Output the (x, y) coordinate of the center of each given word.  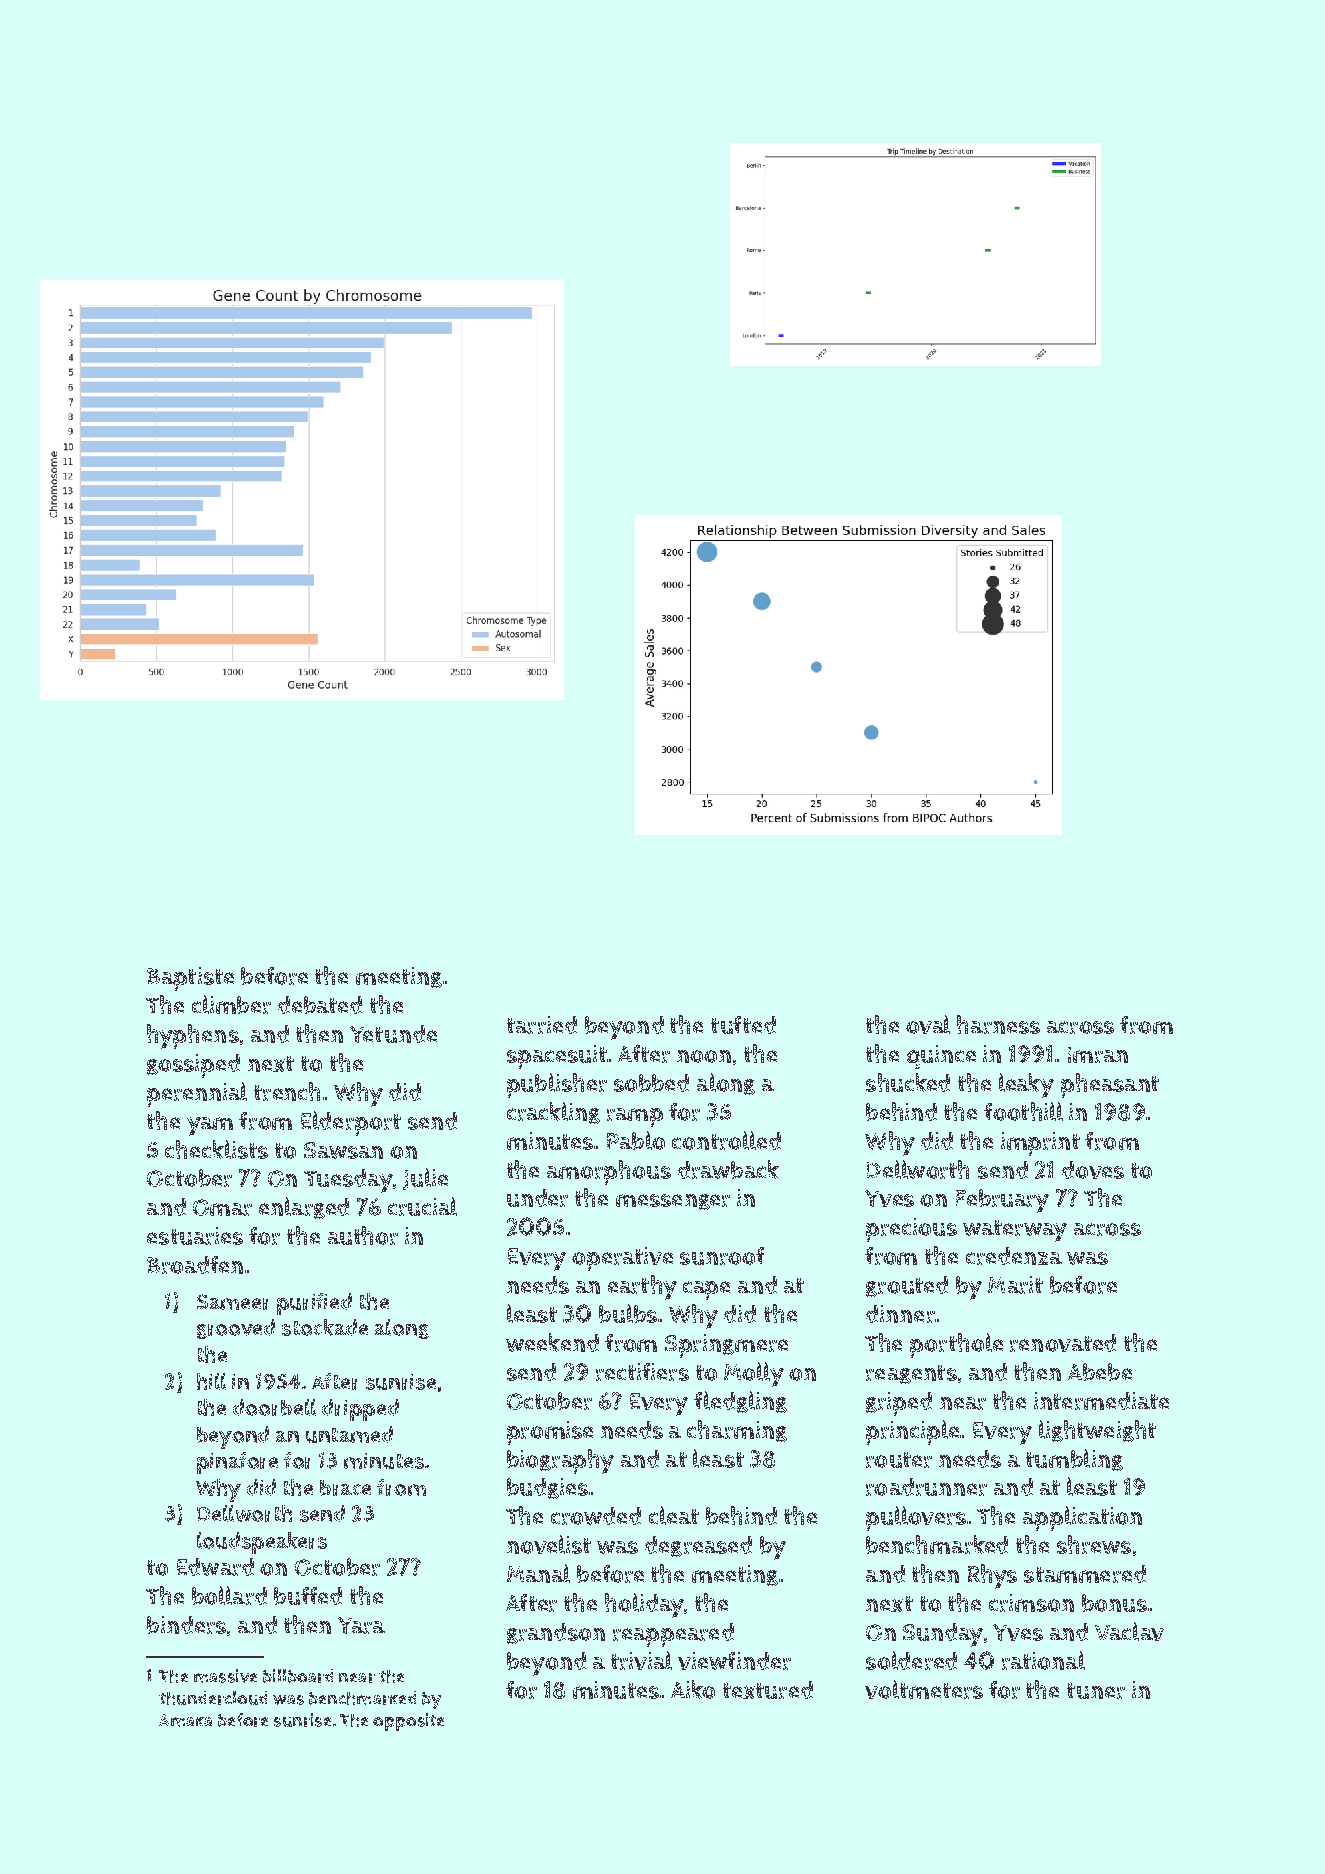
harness (998, 1024)
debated (320, 1005)
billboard (298, 1676)
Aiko (693, 1689)
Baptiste (190, 979)
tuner (1096, 1691)
